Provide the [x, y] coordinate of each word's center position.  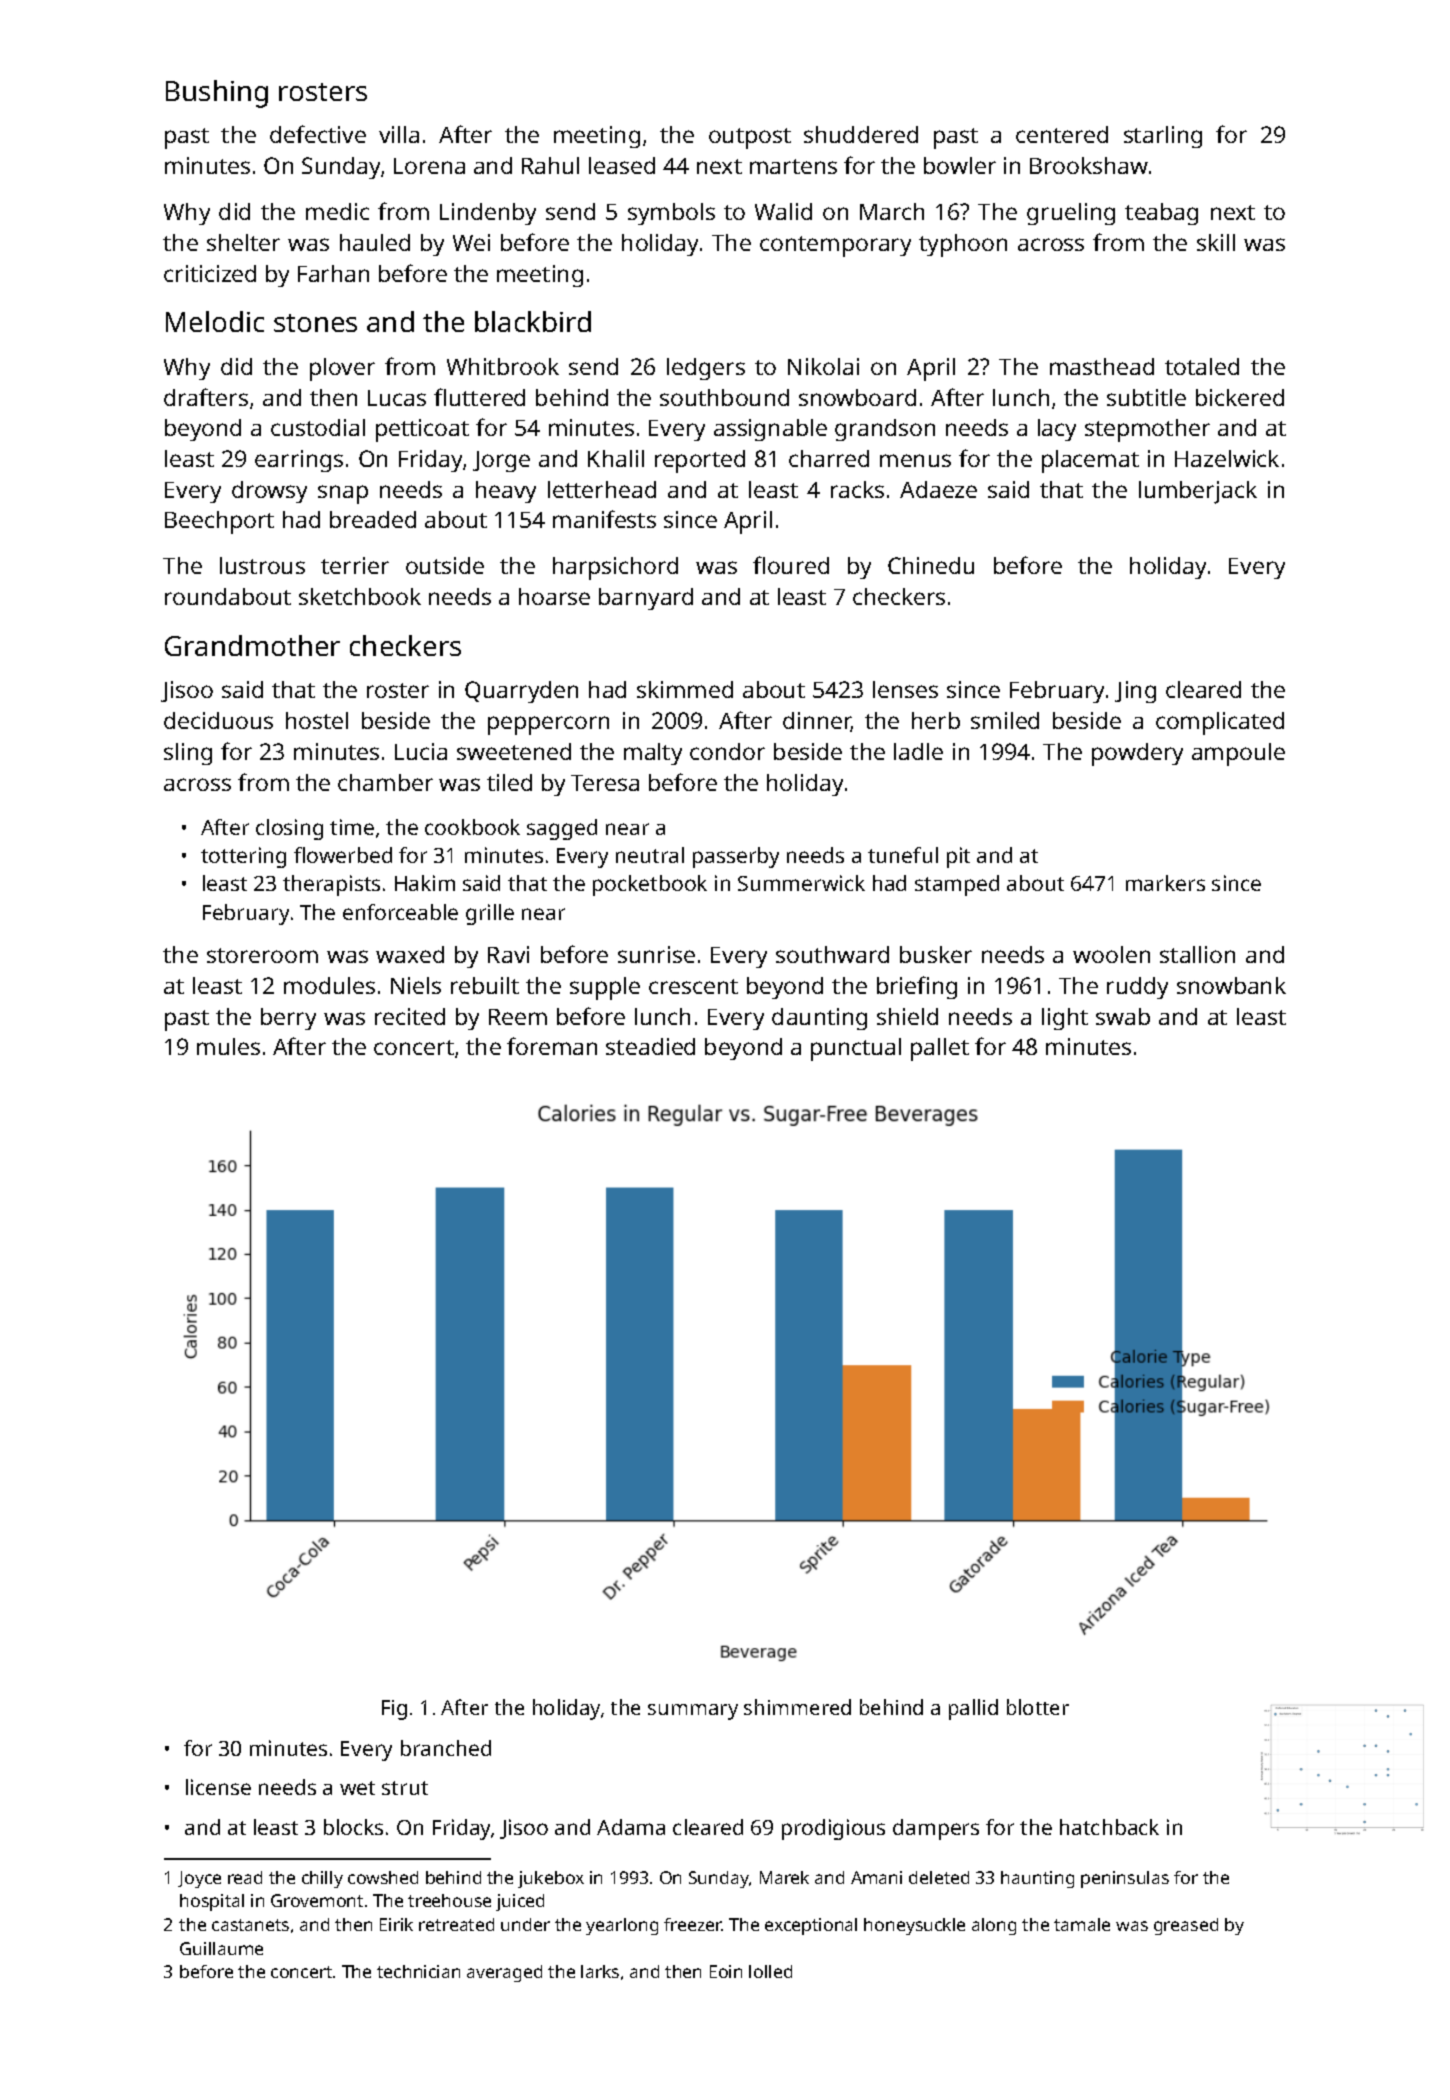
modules [329, 985]
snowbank [1231, 985]
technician [418, 1971]
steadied [650, 1046]
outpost [750, 138]
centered [1062, 134]
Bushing [217, 94]
